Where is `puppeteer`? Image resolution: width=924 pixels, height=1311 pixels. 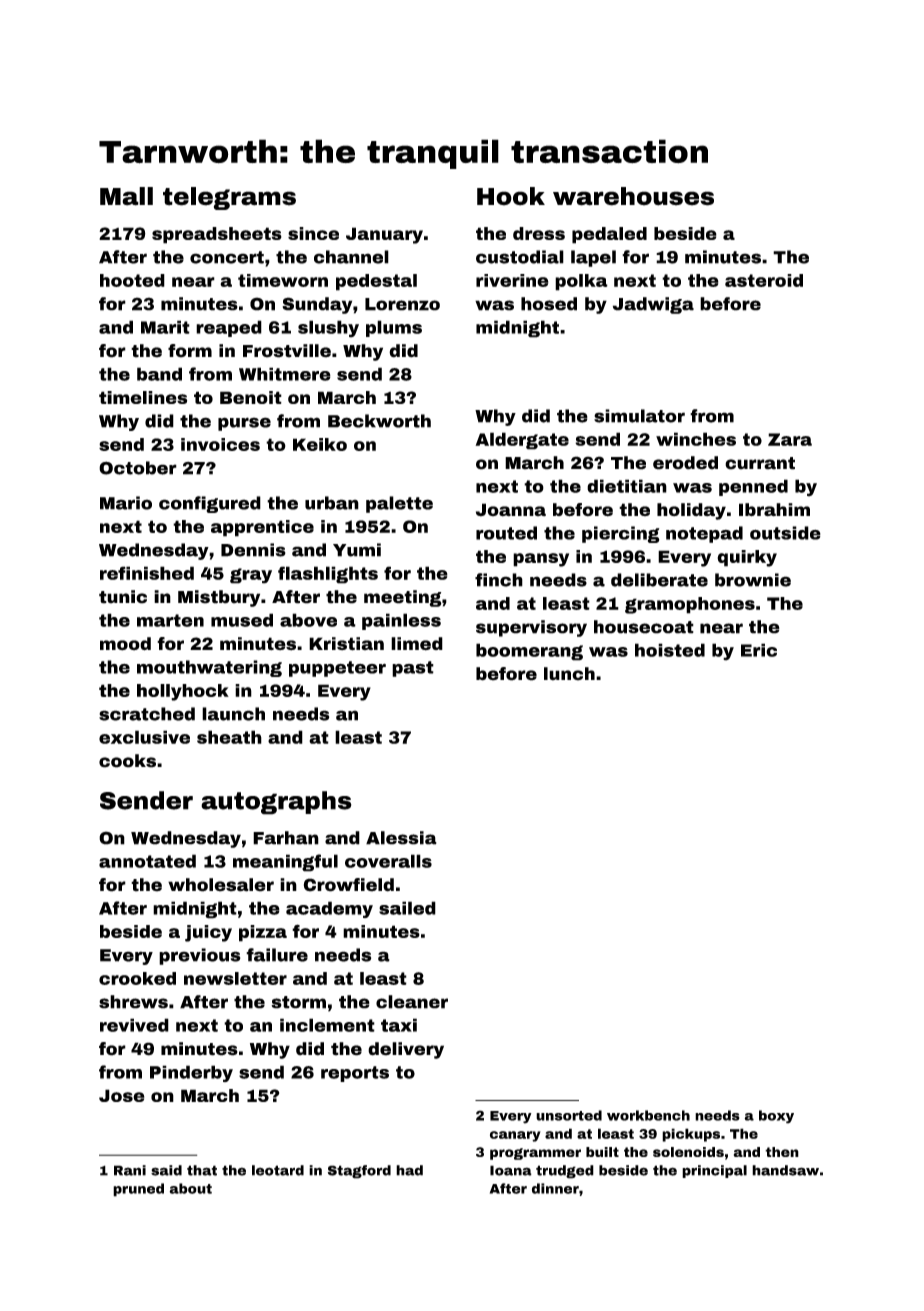 puppeteer is located at coordinates (337, 669).
